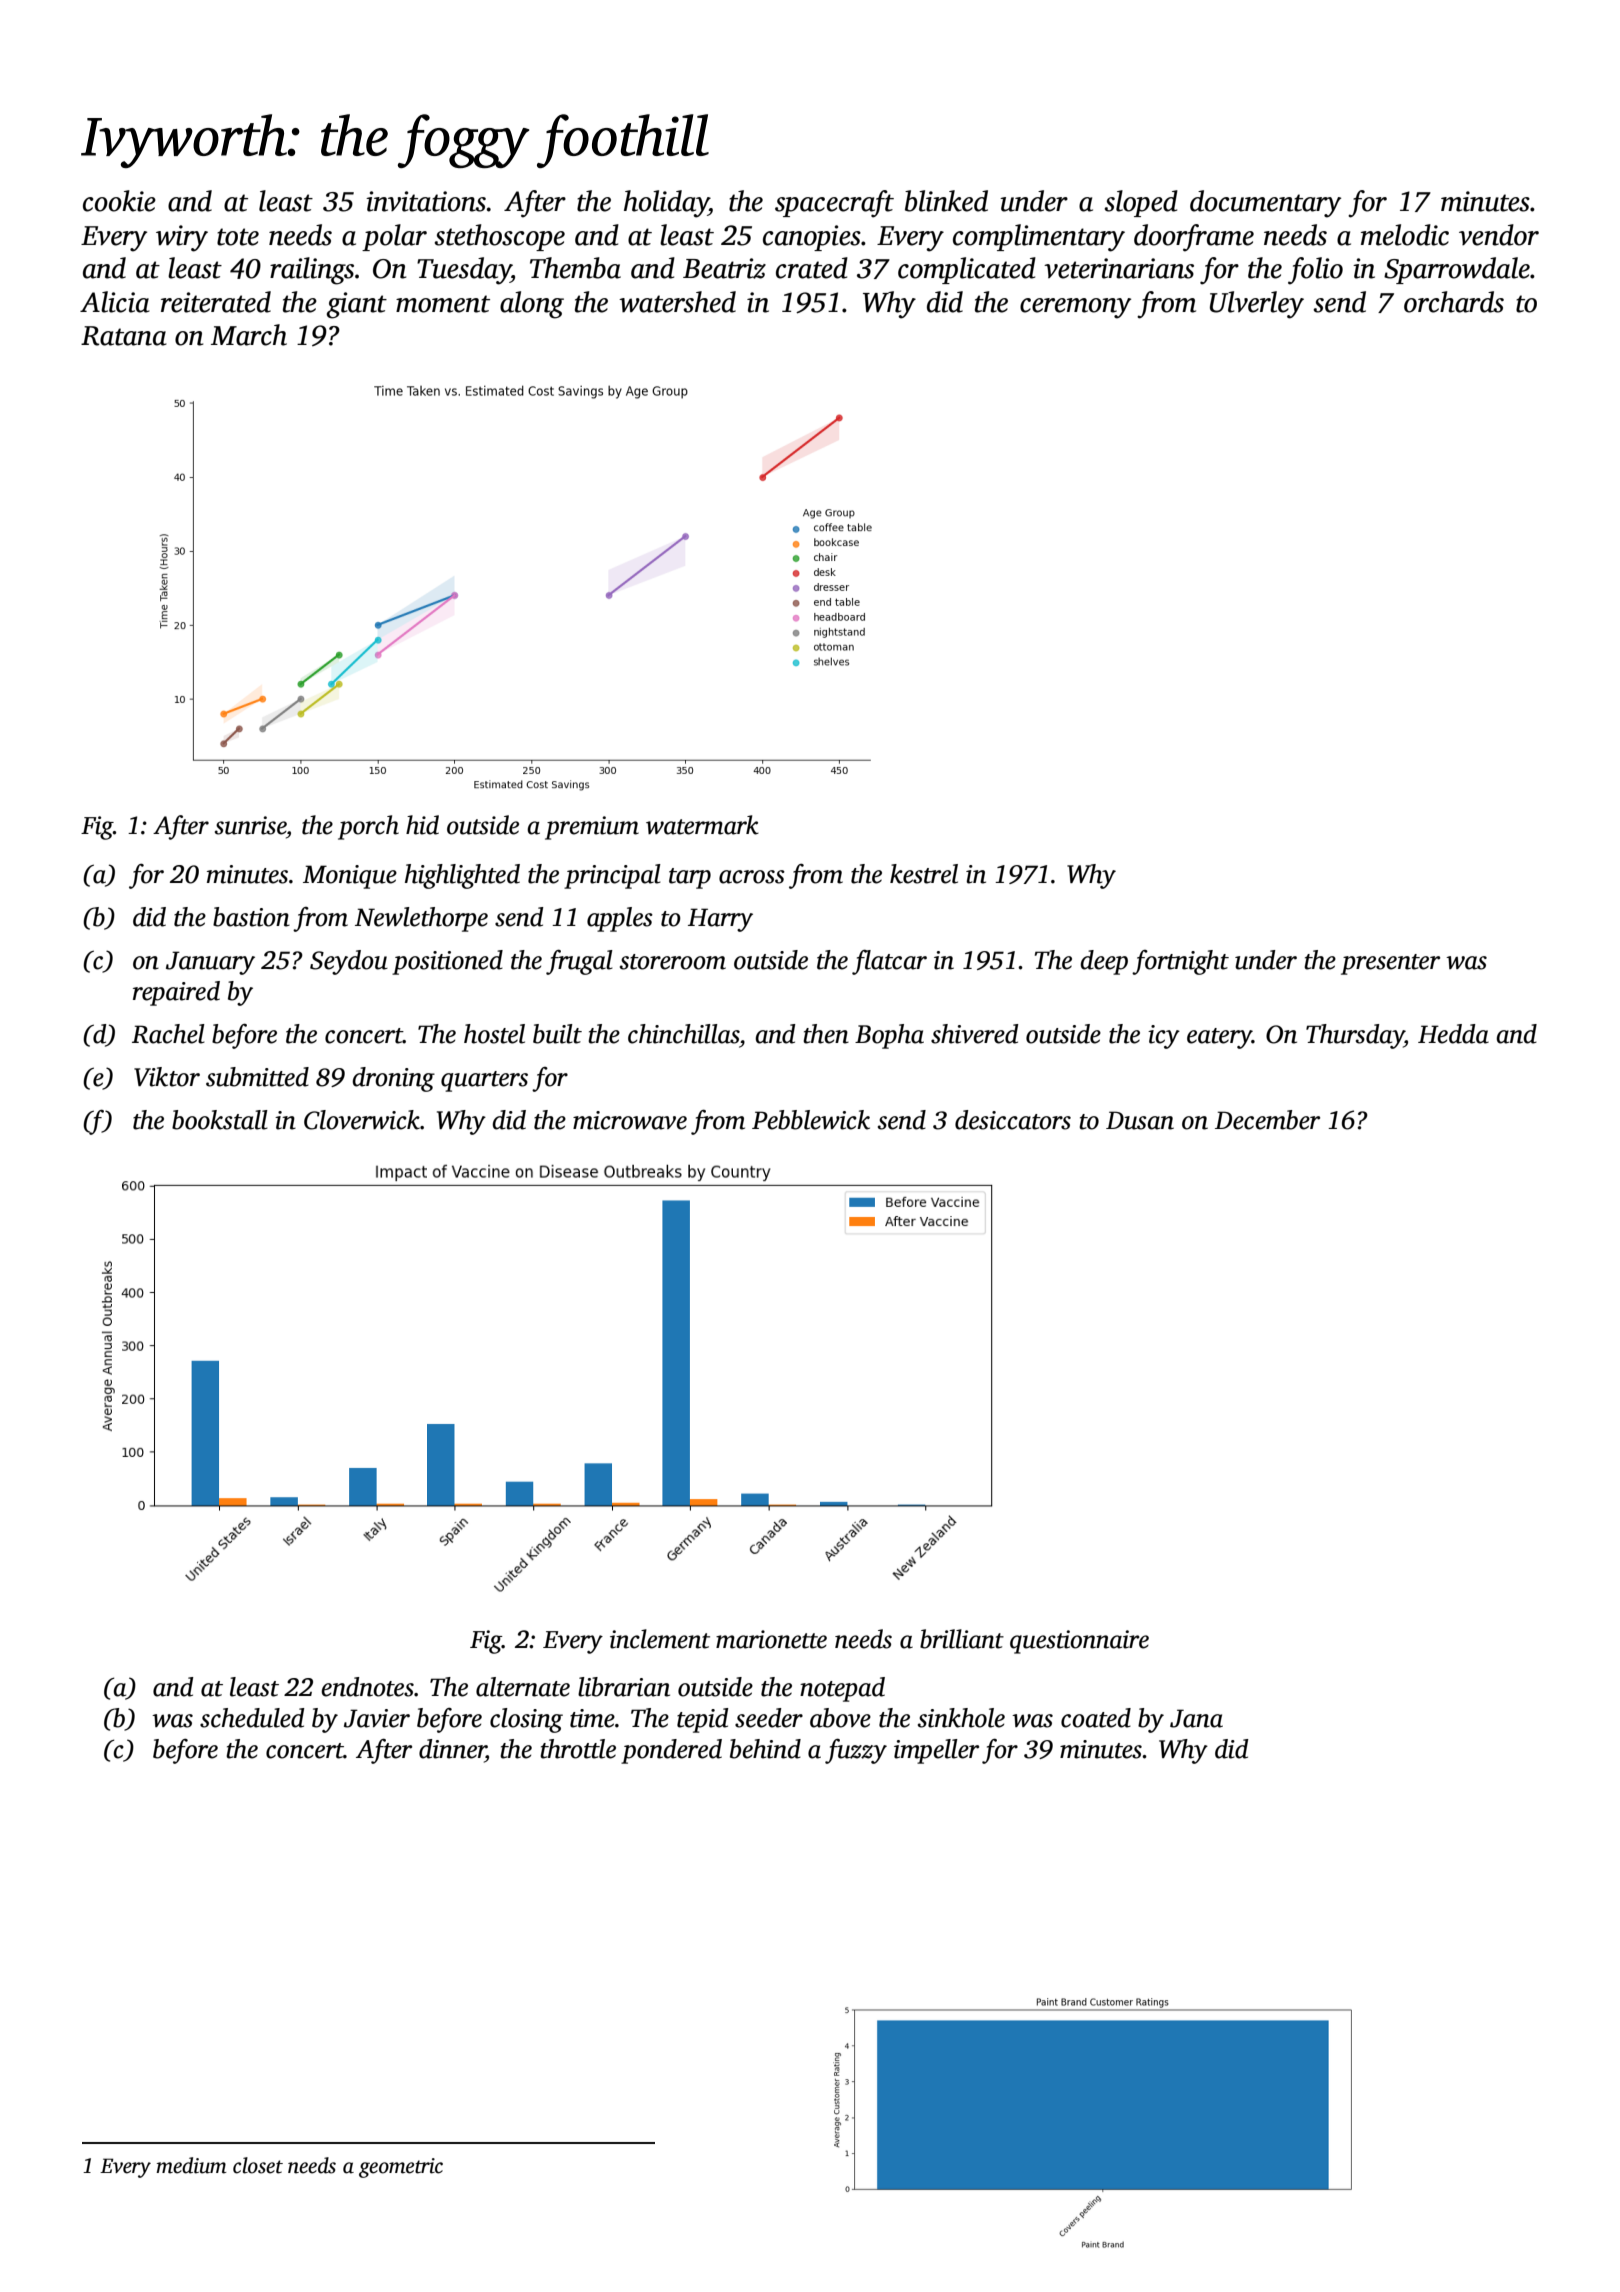  Describe the element at coordinates (1499, 235) in the screenshot. I see `vendor` at that location.
